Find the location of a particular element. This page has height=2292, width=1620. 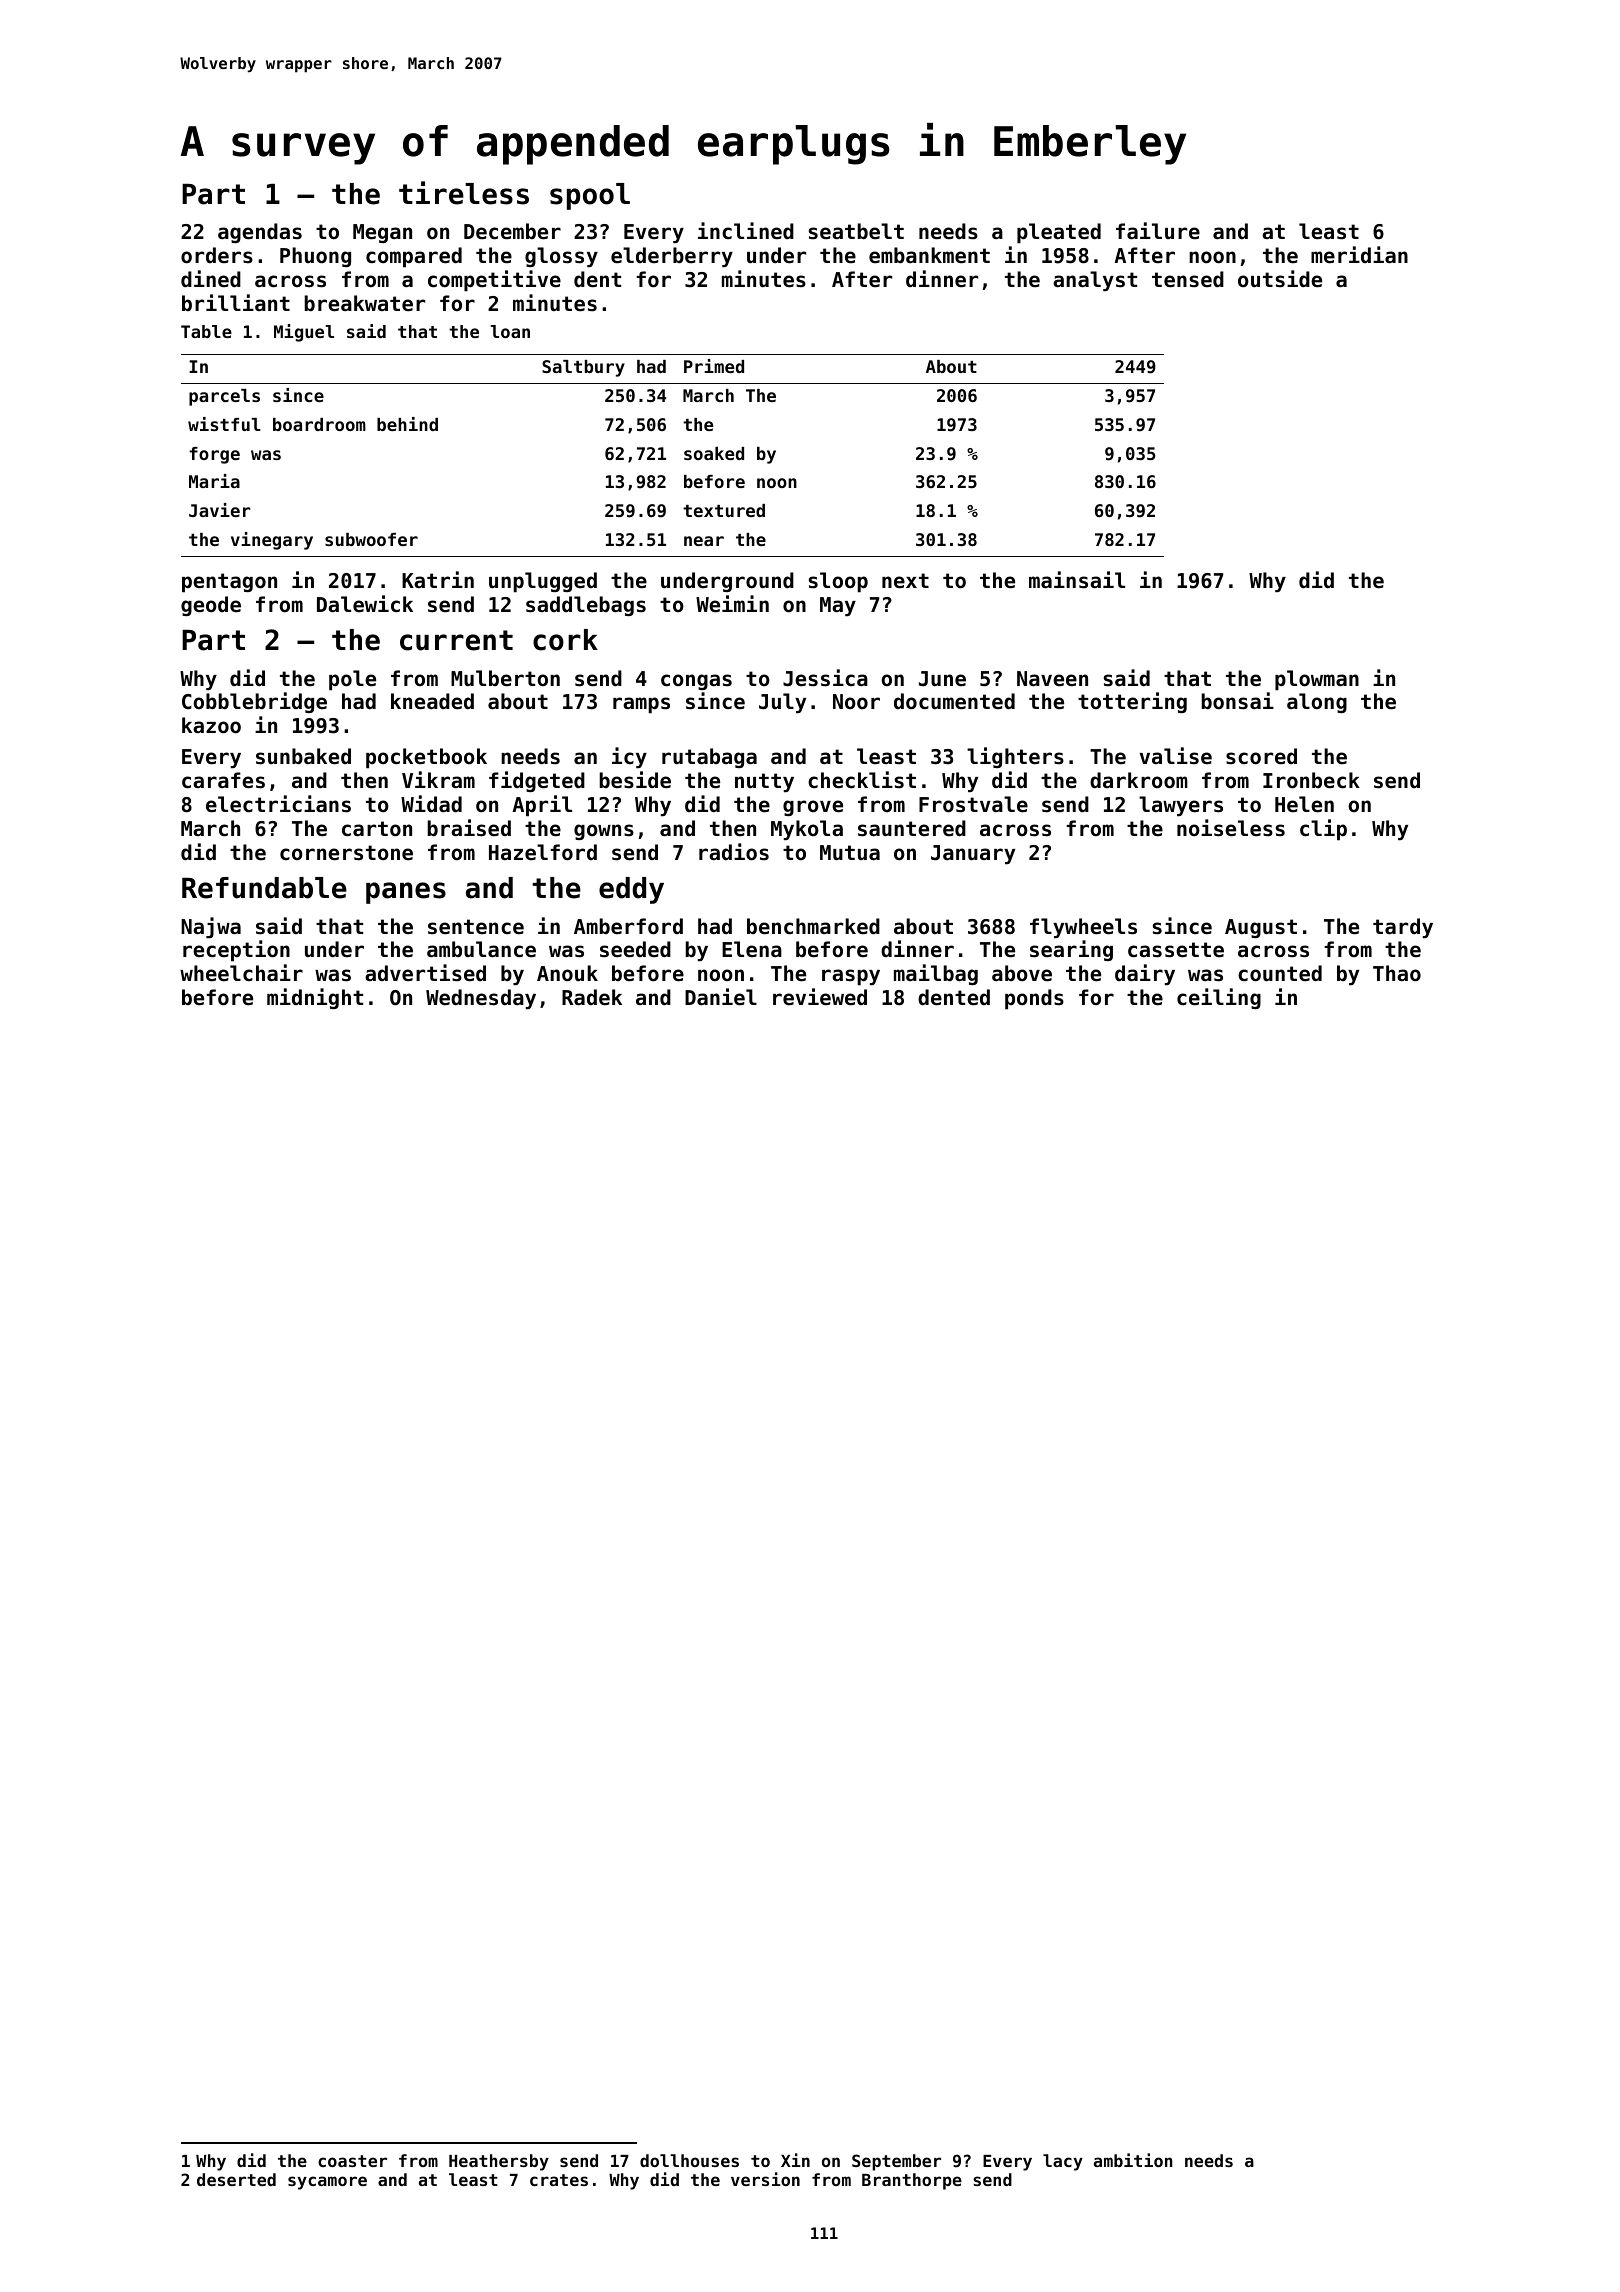

ambition is located at coordinates (1133, 2160).
